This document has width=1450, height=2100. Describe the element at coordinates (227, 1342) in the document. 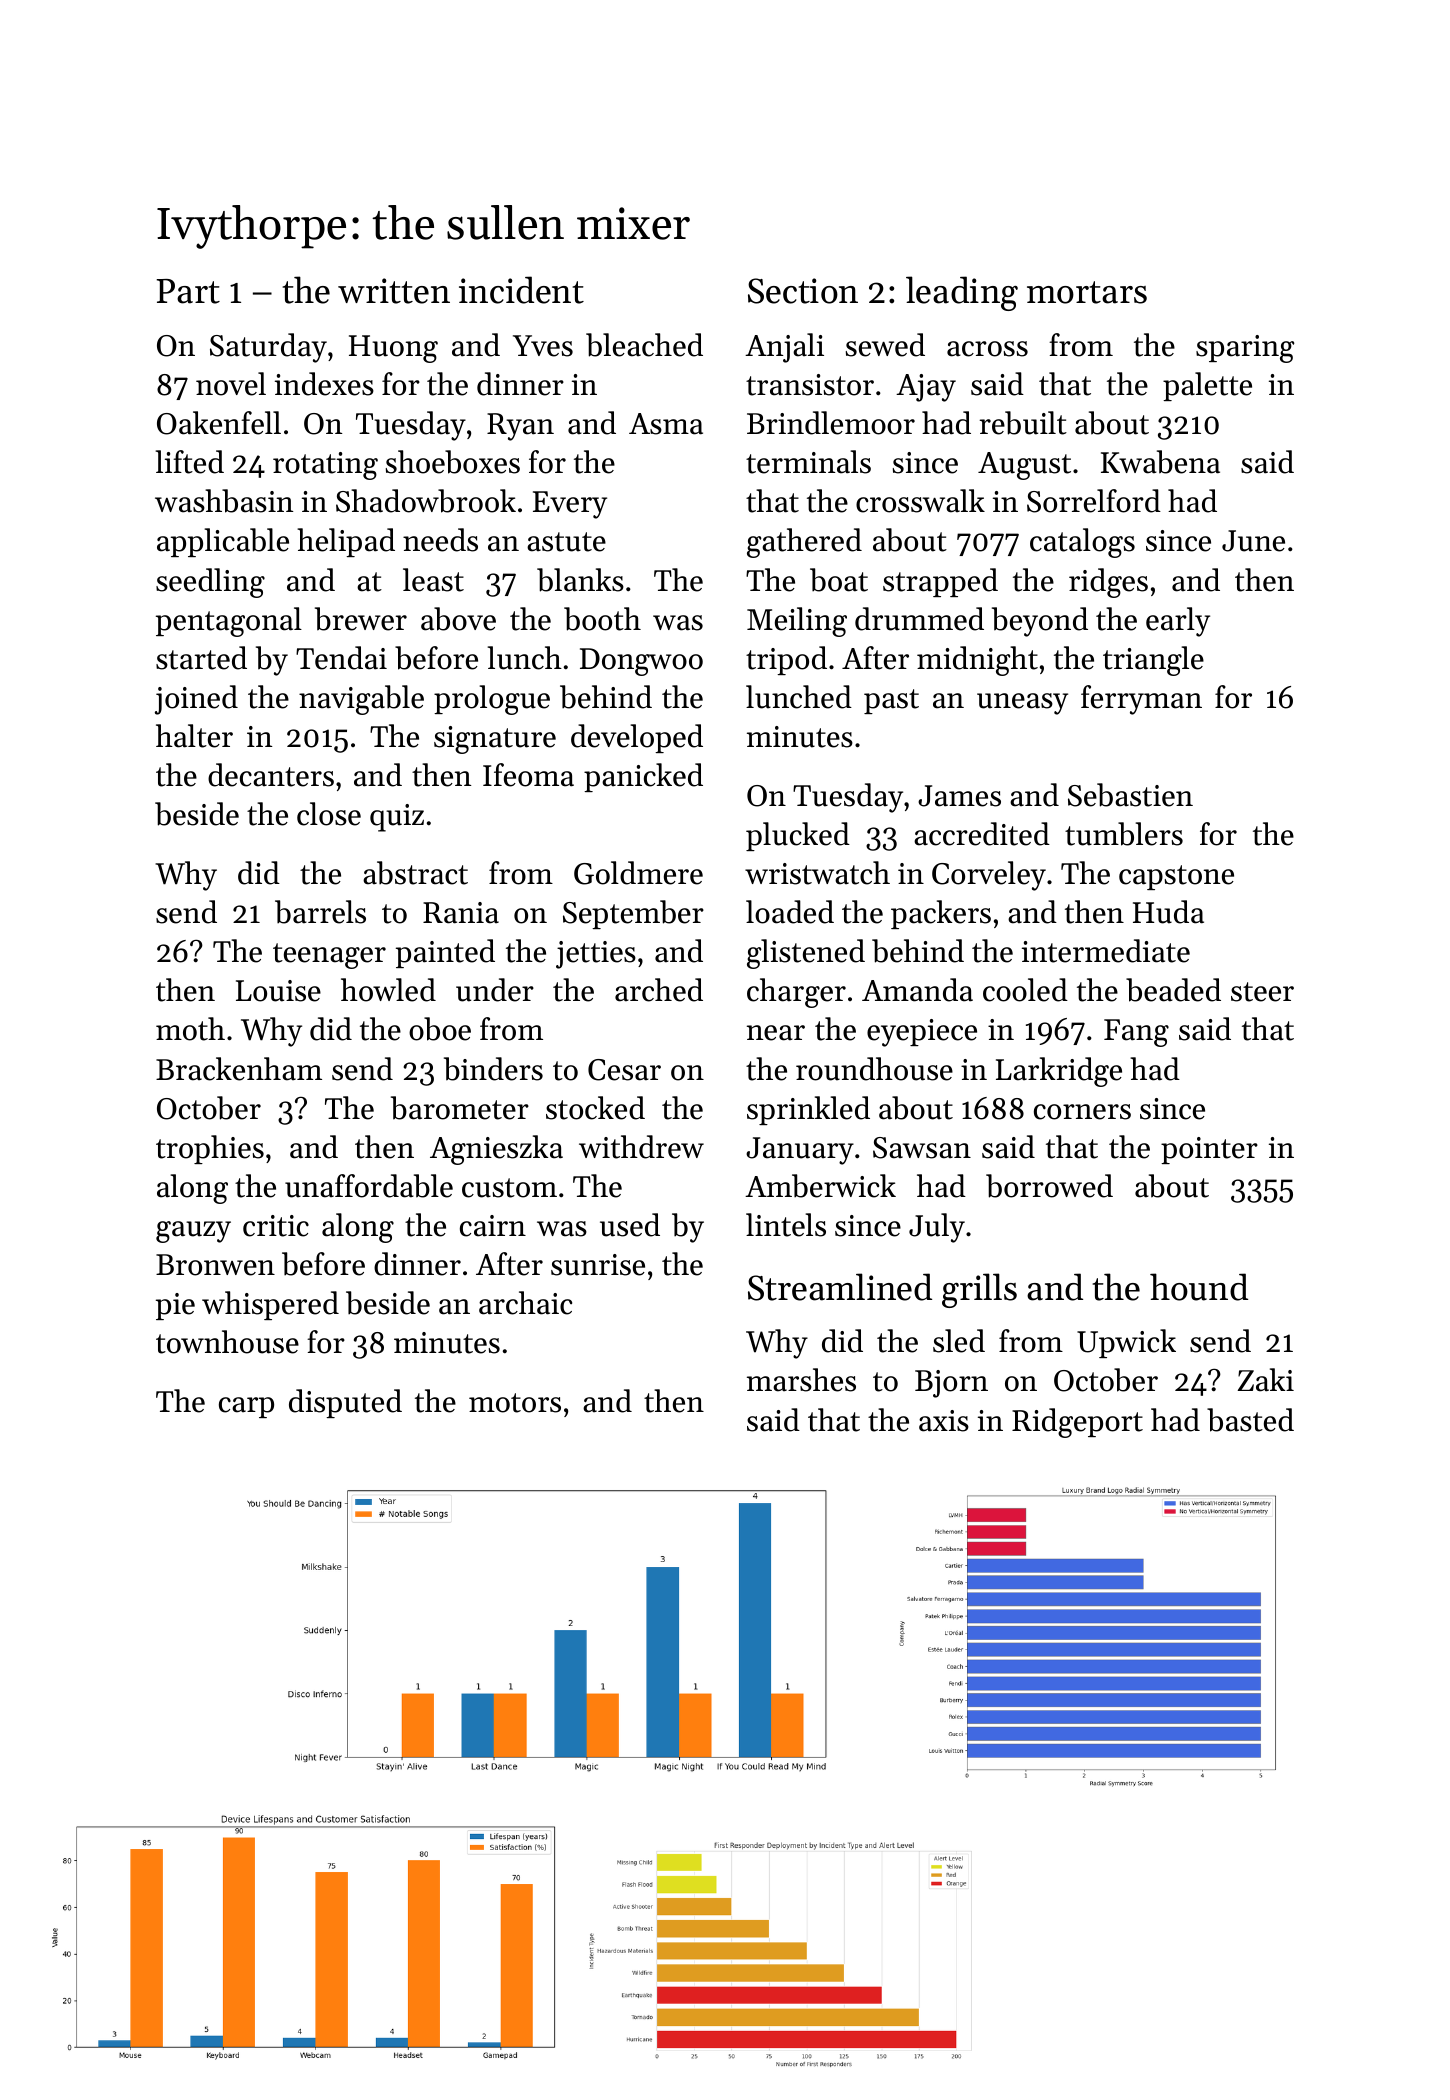

I see `townhouse` at that location.
